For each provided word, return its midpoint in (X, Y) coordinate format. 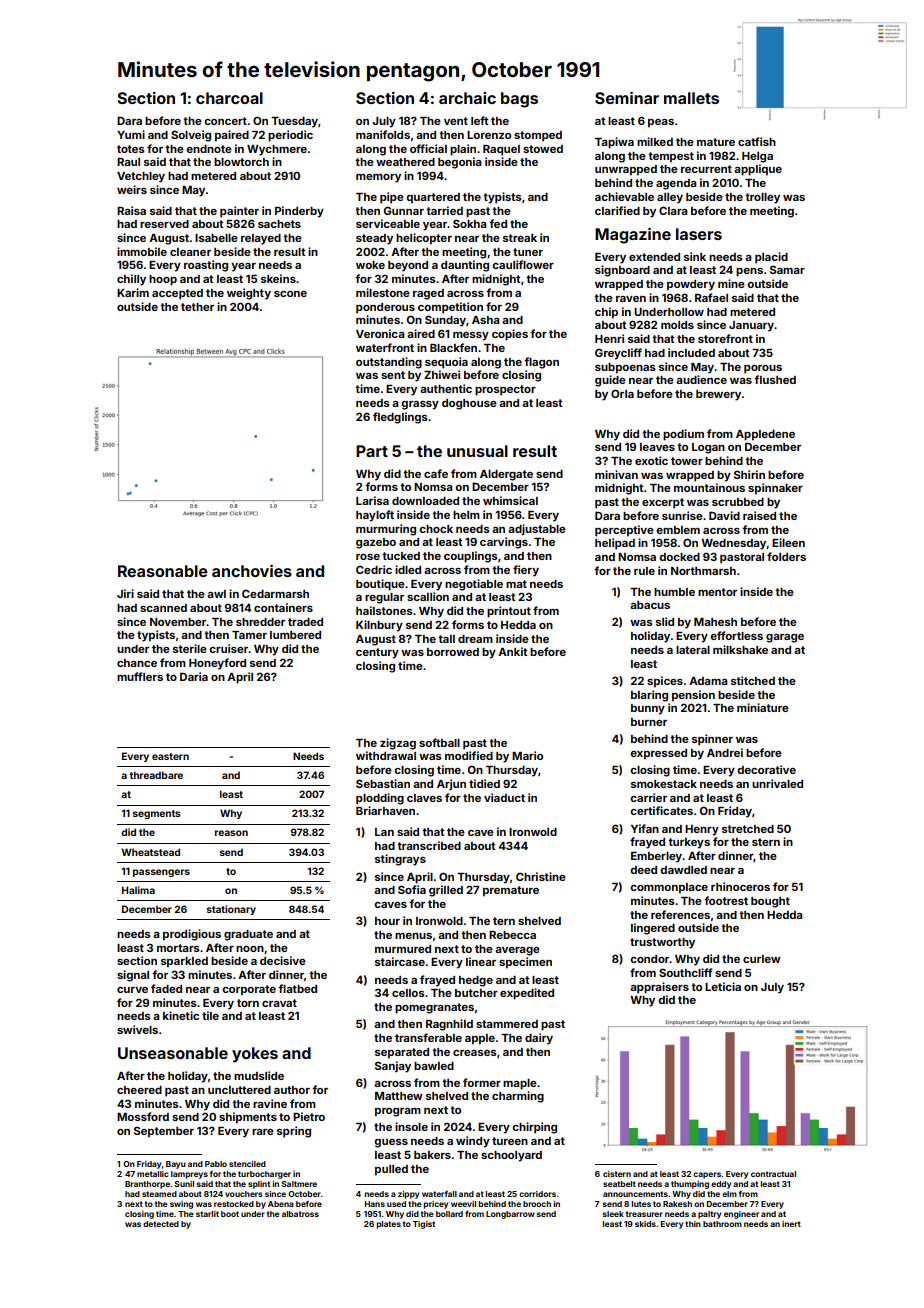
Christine (541, 876)
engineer (741, 1215)
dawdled (683, 870)
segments (157, 814)
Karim (133, 292)
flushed (775, 379)
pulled (391, 1170)
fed (498, 223)
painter (239, 212)
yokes (255, 1055)
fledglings (400, 418)
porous (763, 369)
